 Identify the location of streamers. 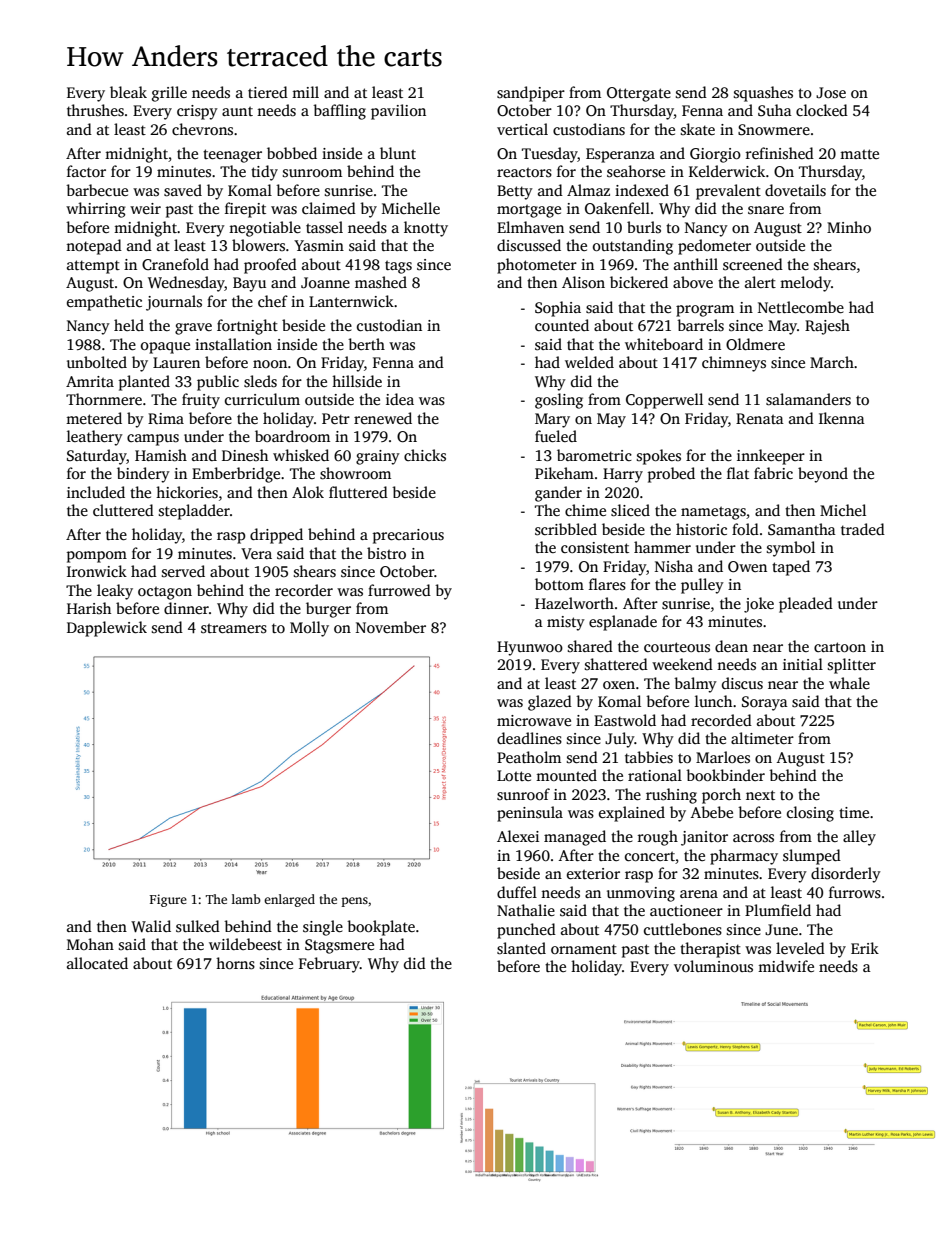
(234, 628).
